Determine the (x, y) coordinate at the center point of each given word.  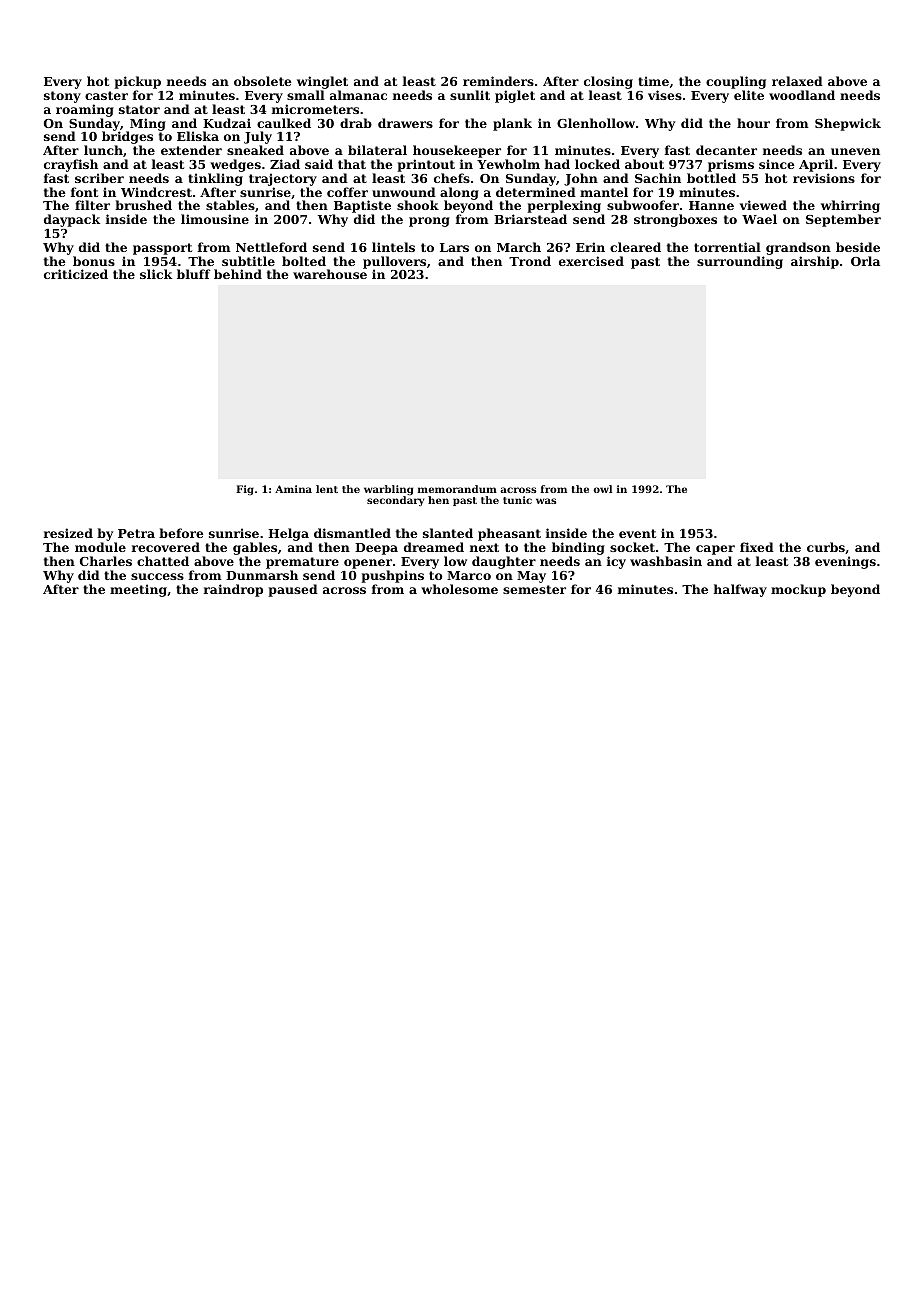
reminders (498, 81)
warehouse (330, 274)
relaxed (797, 81)
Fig (245, 490)
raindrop (233, 590)
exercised (591, 261)
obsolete (262, 81)
